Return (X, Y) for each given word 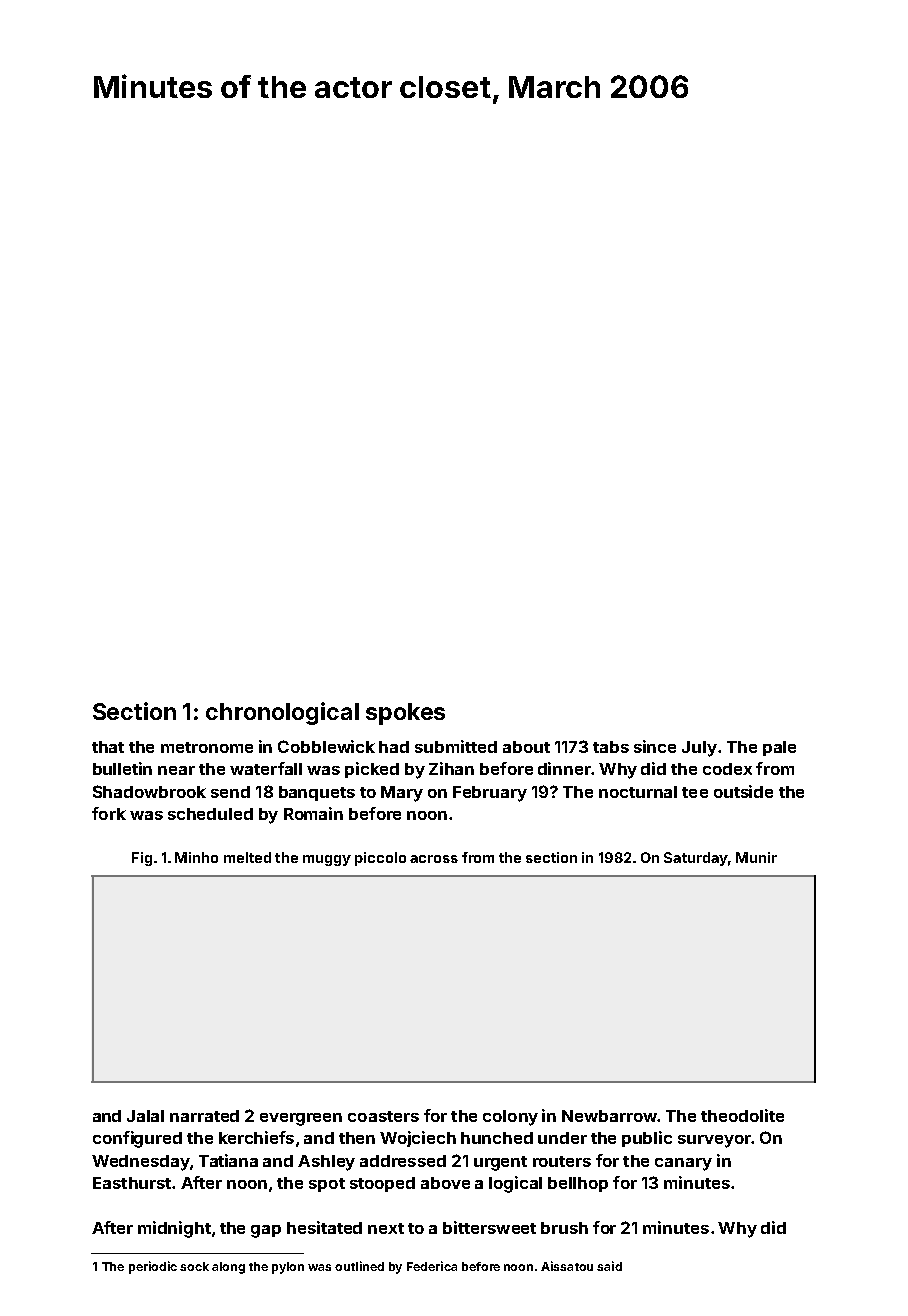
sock (194, 1266)
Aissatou (567, 1266)
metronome (207, 747)
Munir (756, 857)
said (609, 1266)
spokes (405, 714)
